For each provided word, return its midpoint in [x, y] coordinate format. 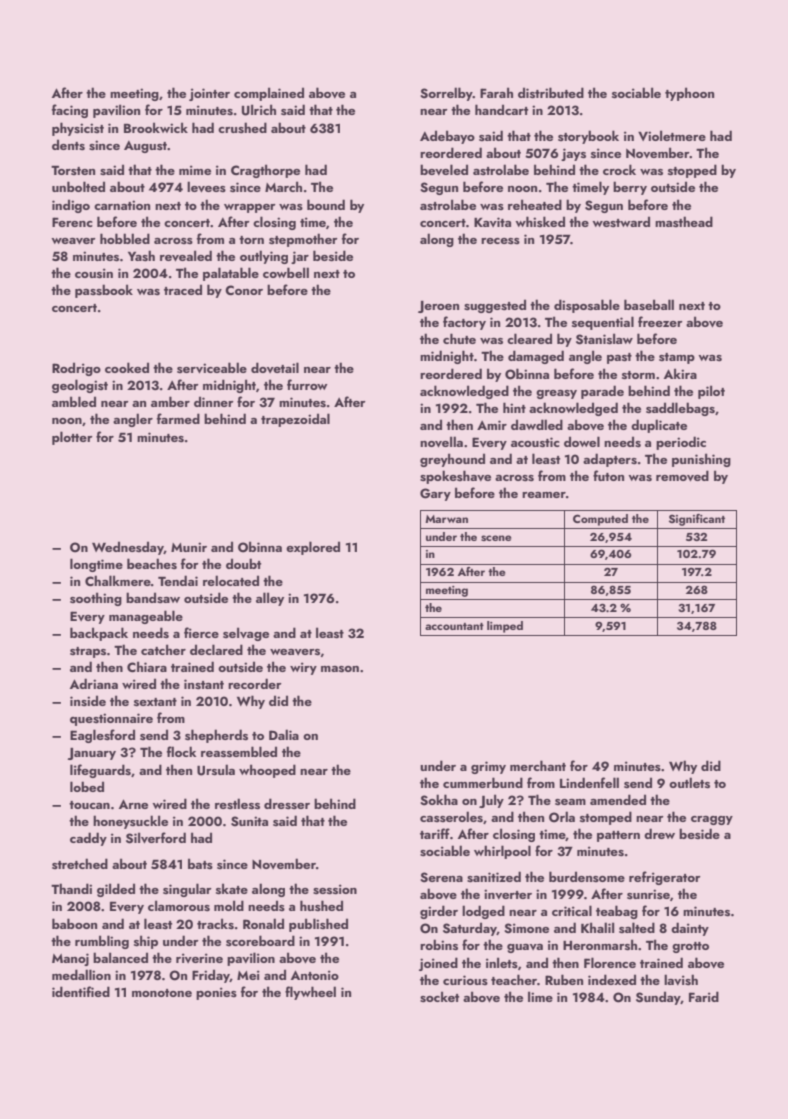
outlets [689, 782]
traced [183, 289]
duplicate [659, 426]
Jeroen [438, 307]
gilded [116, 890]
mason [340, 669]
